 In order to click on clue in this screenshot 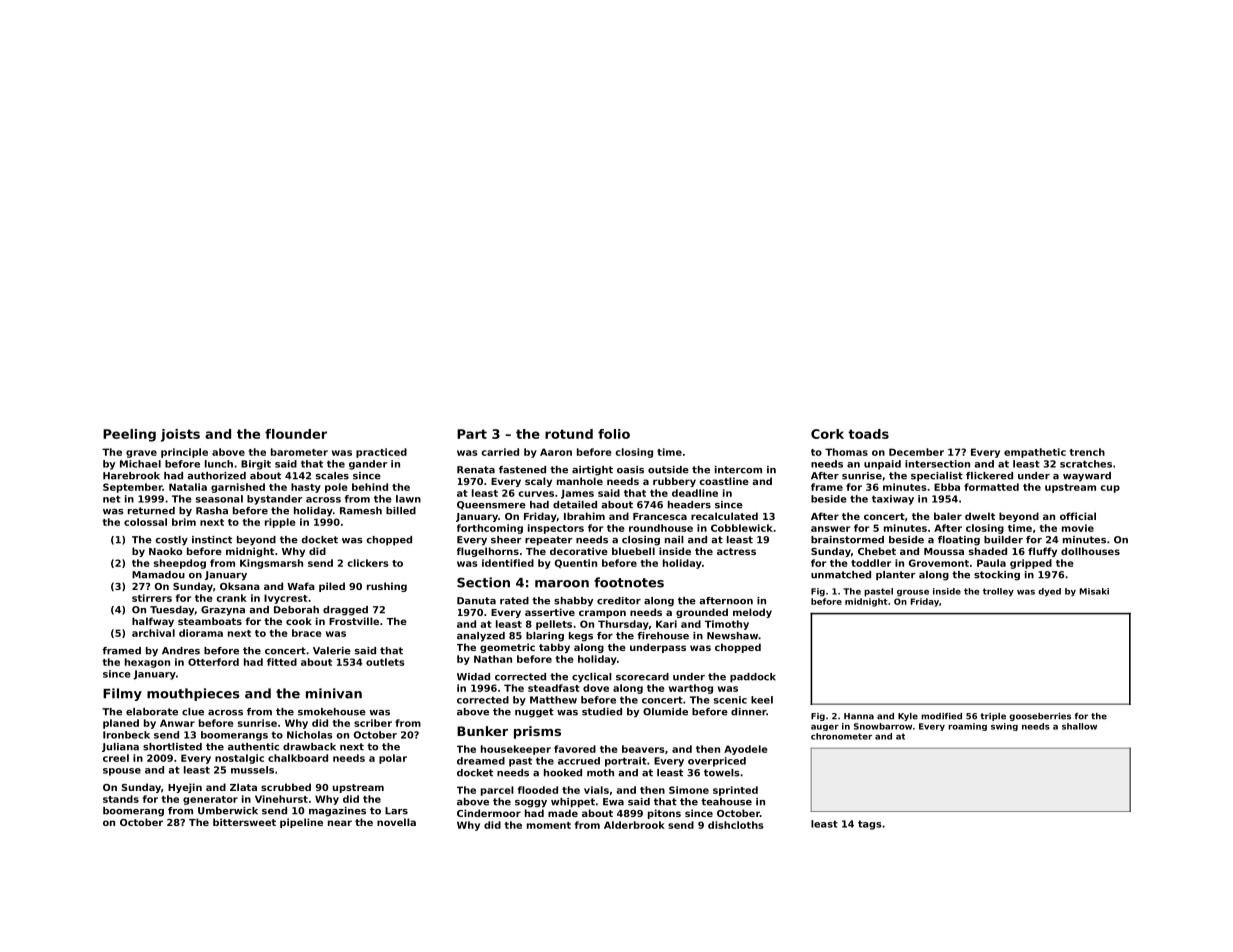, I will do `click(193, 712)`.
